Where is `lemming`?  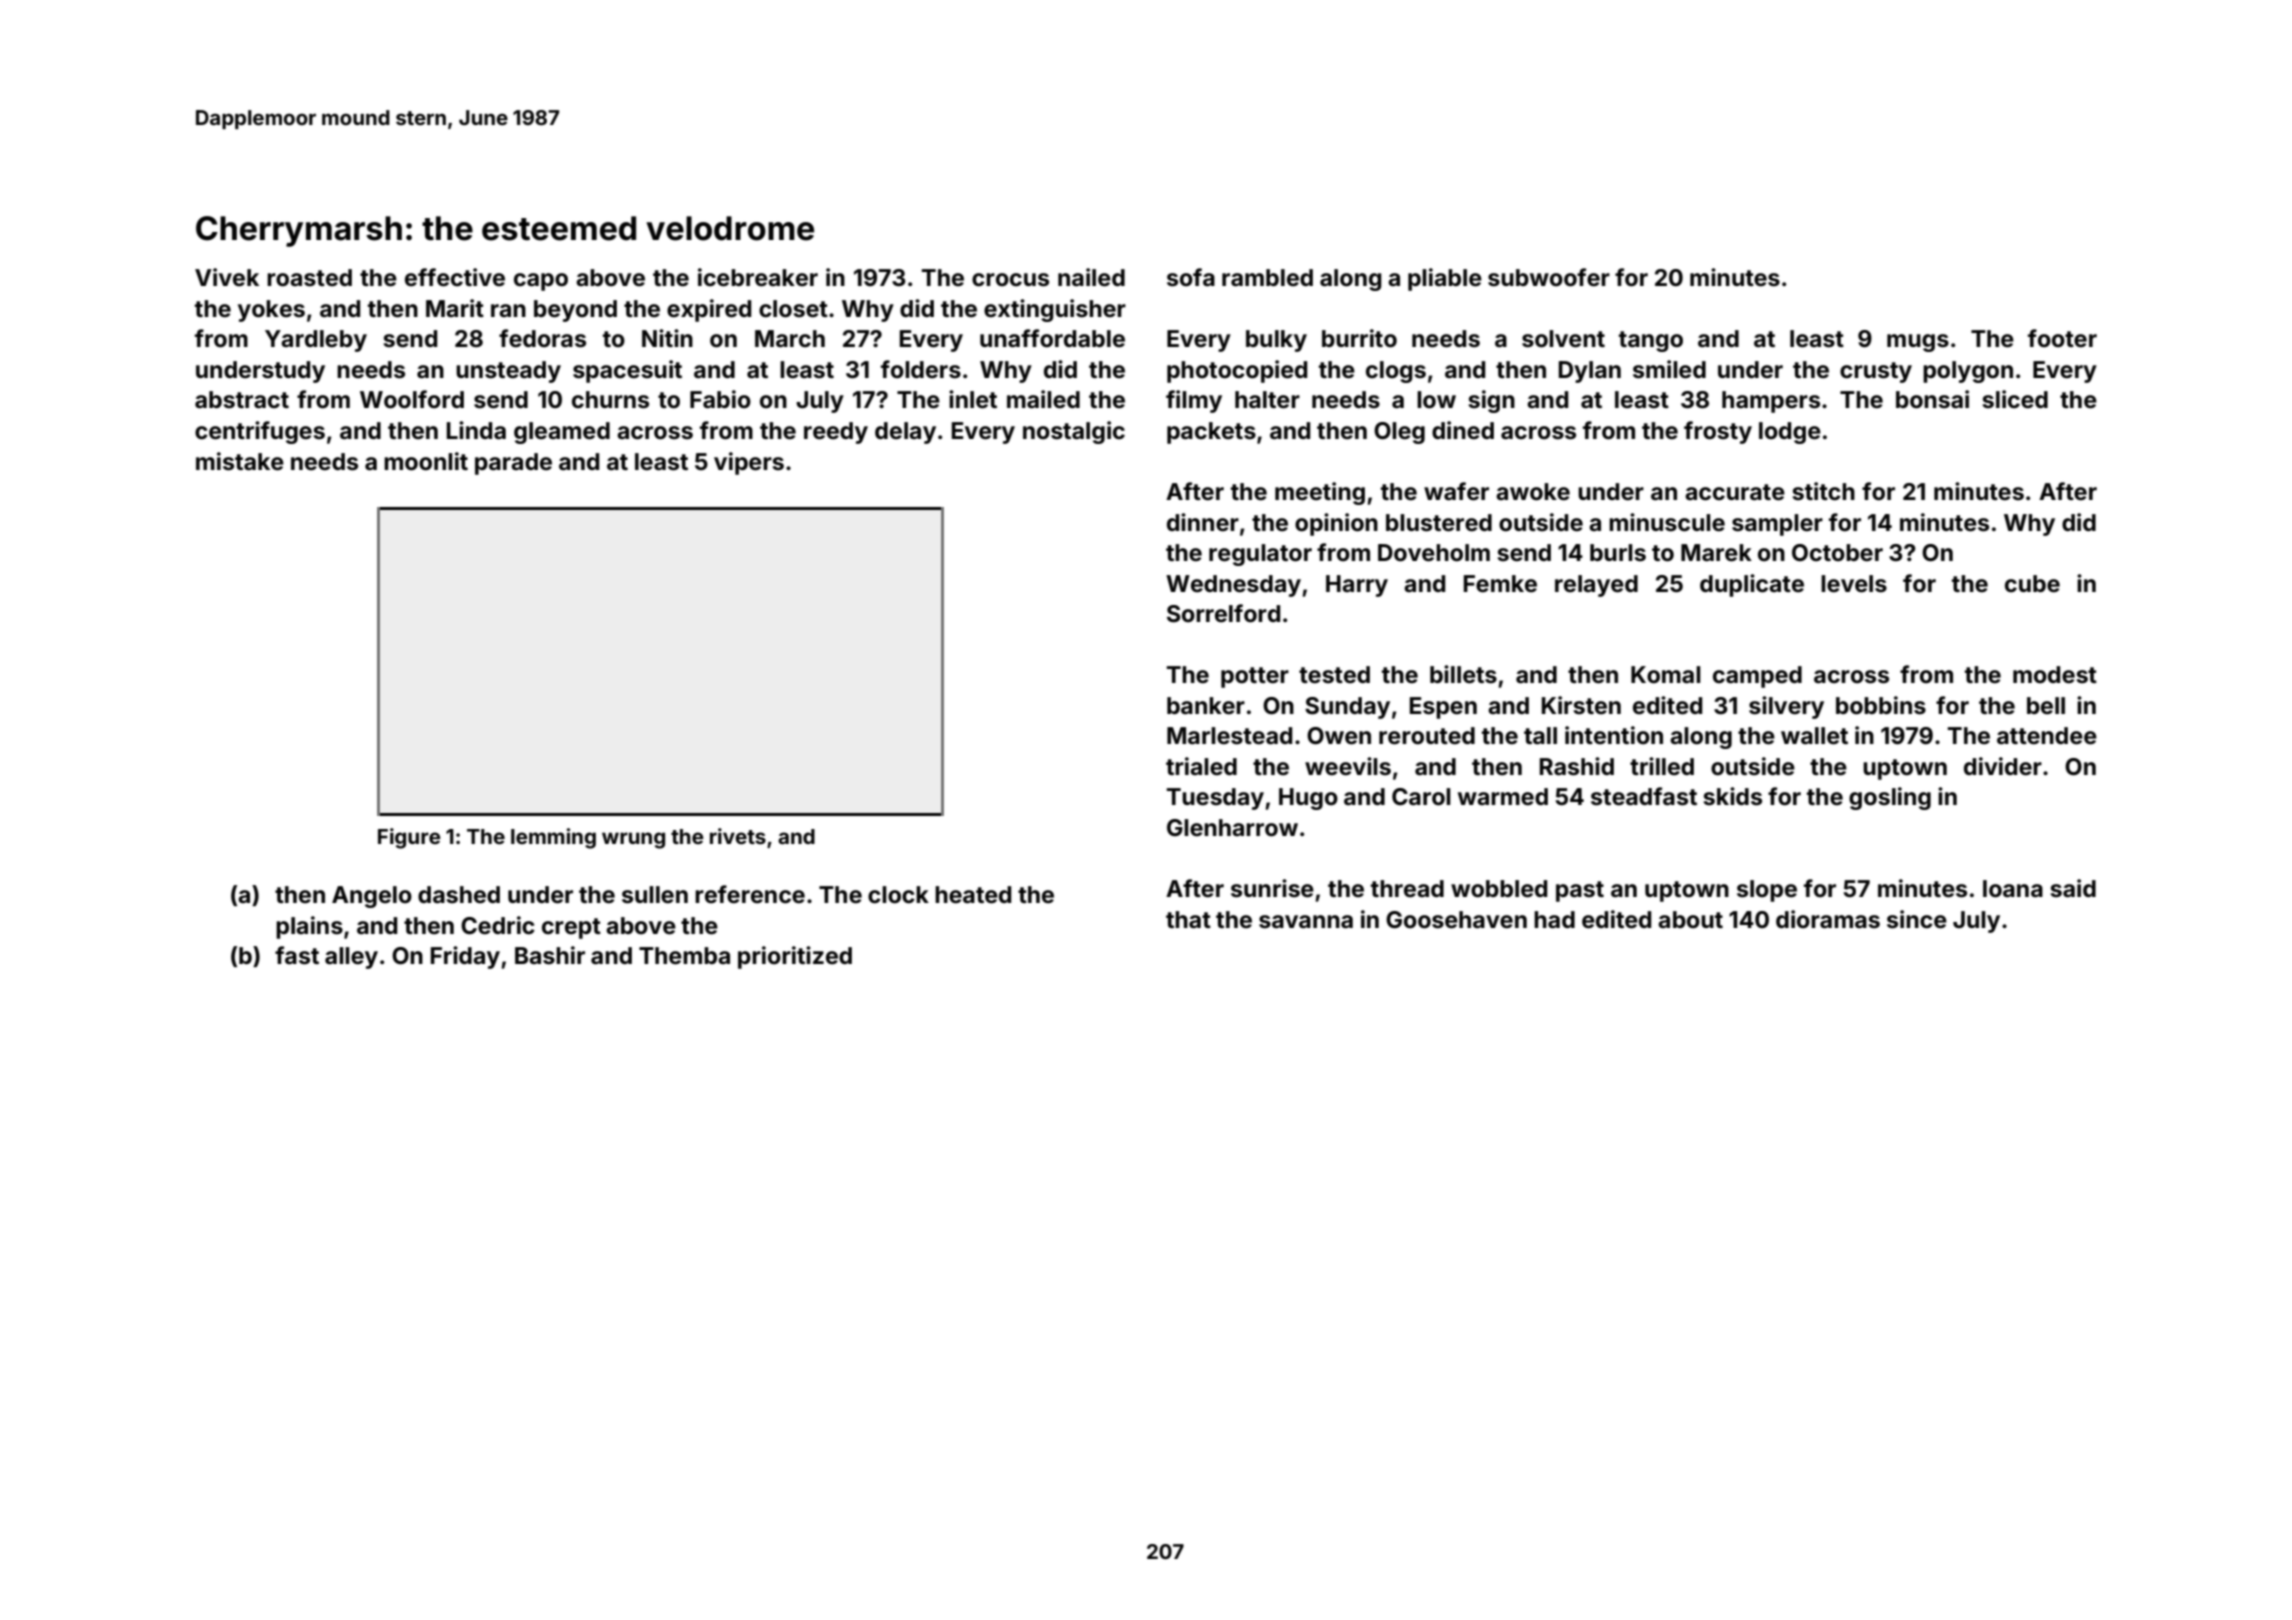 lemming is located at coordinates (553, 838).
